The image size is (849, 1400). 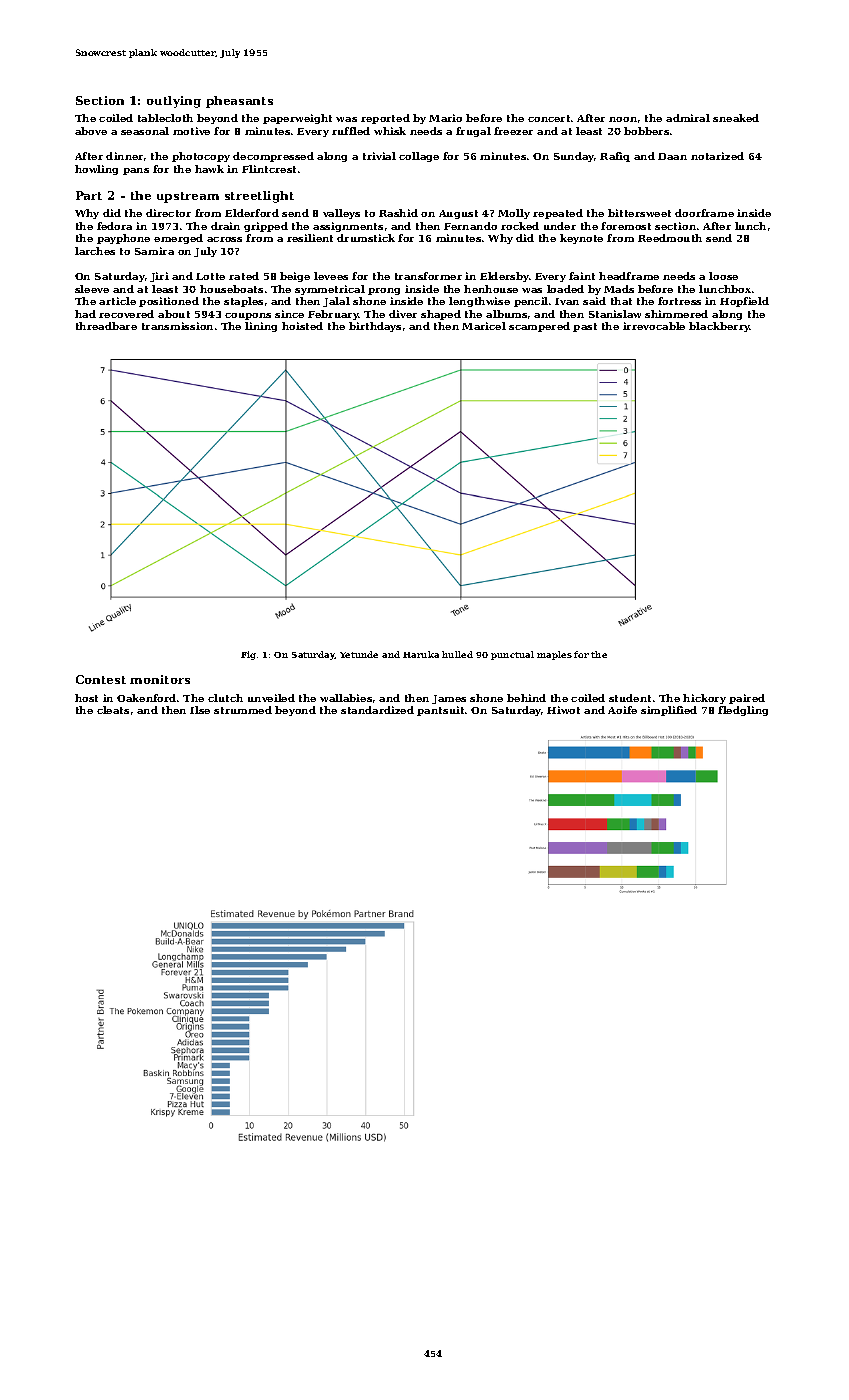 What do you see at coordinates (244, 276) in the document?
I see `rated` at bounding box center [244, 276].
